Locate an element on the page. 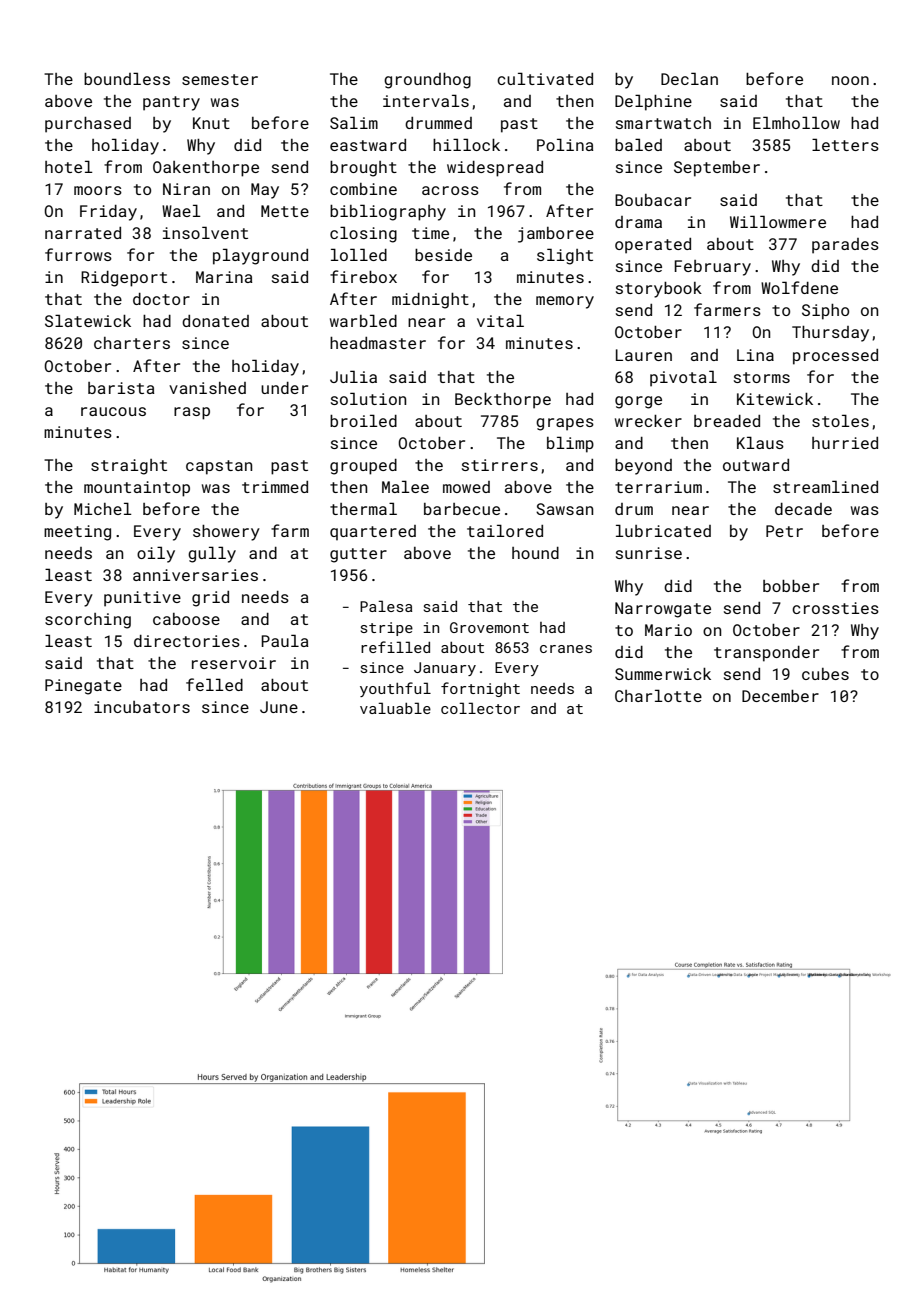 This document has width=924, height=1308. donated is located at coordinates (215, 321).
